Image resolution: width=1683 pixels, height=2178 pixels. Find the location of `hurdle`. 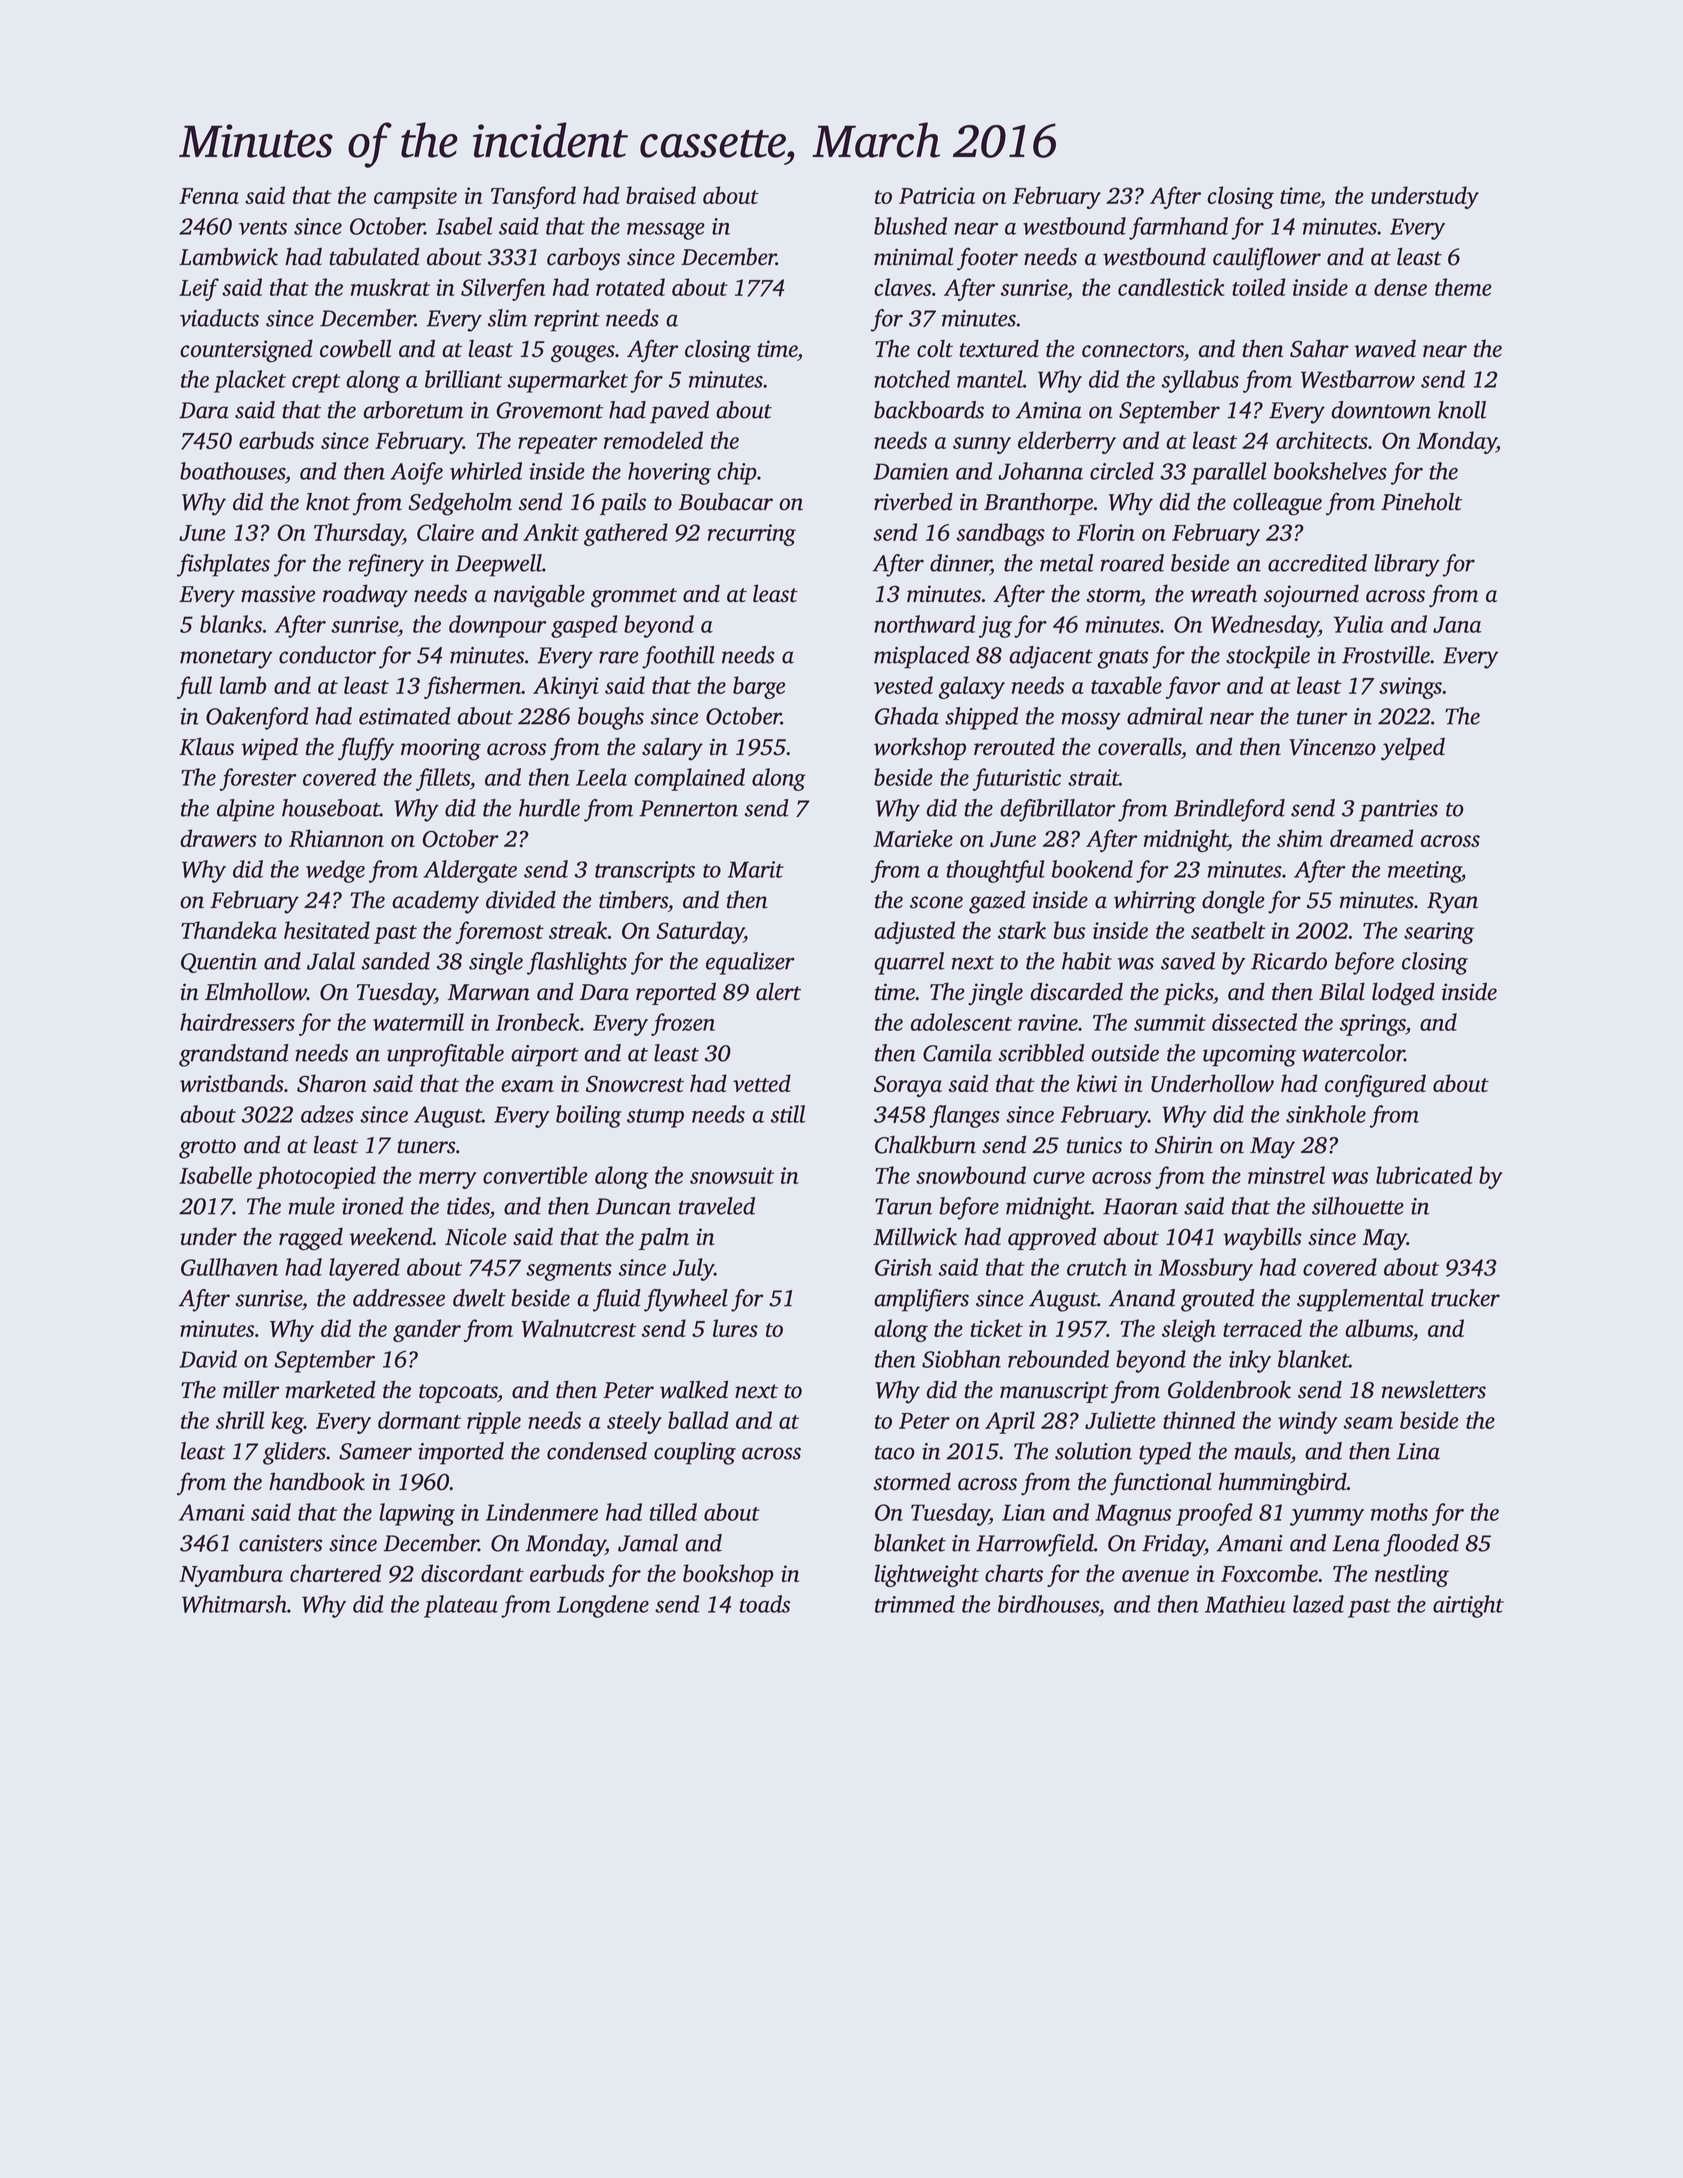

hurdle is located at coordinates (549, 808).
